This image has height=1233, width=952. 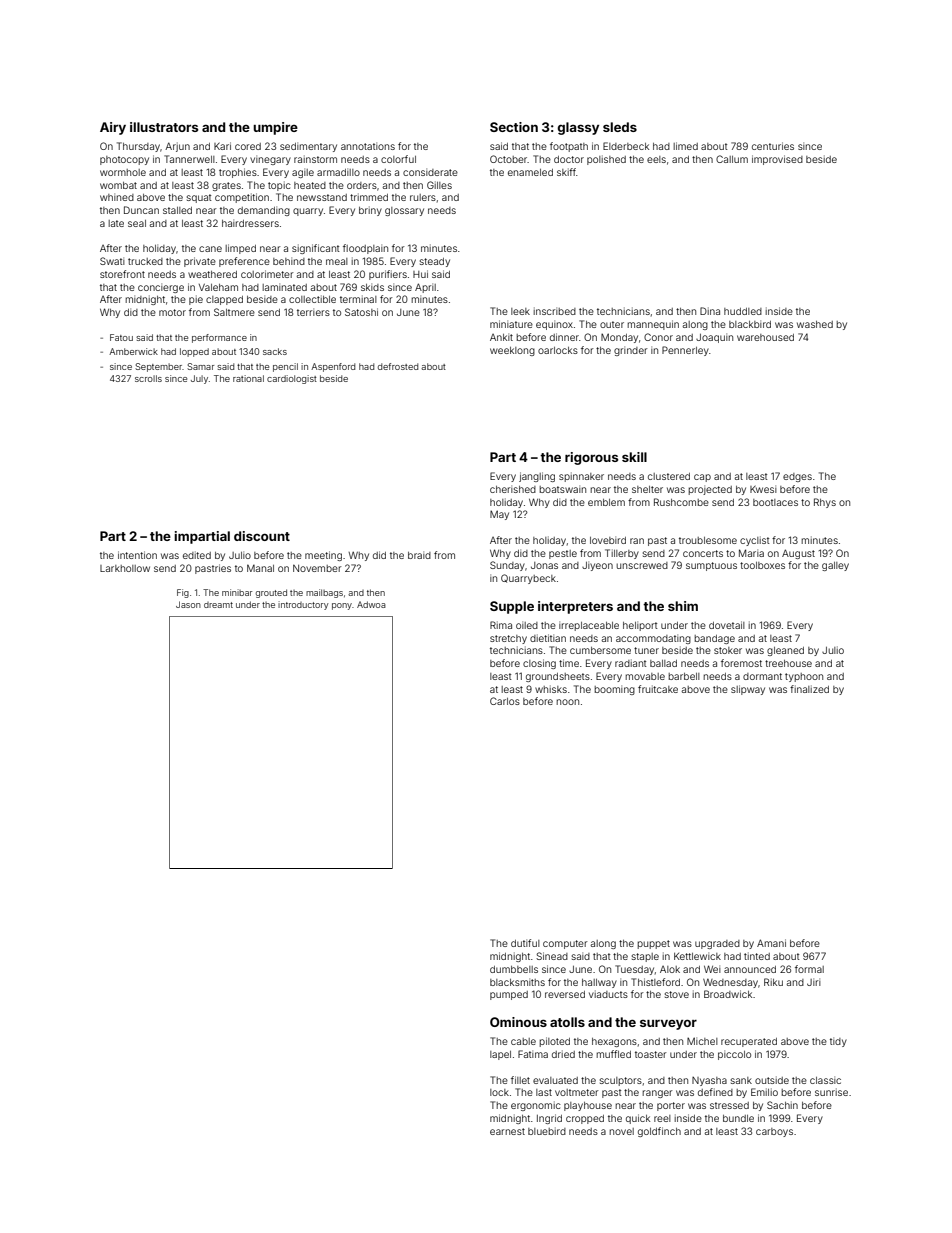 I want to click on Carlos, so click(x=505, y=701).
